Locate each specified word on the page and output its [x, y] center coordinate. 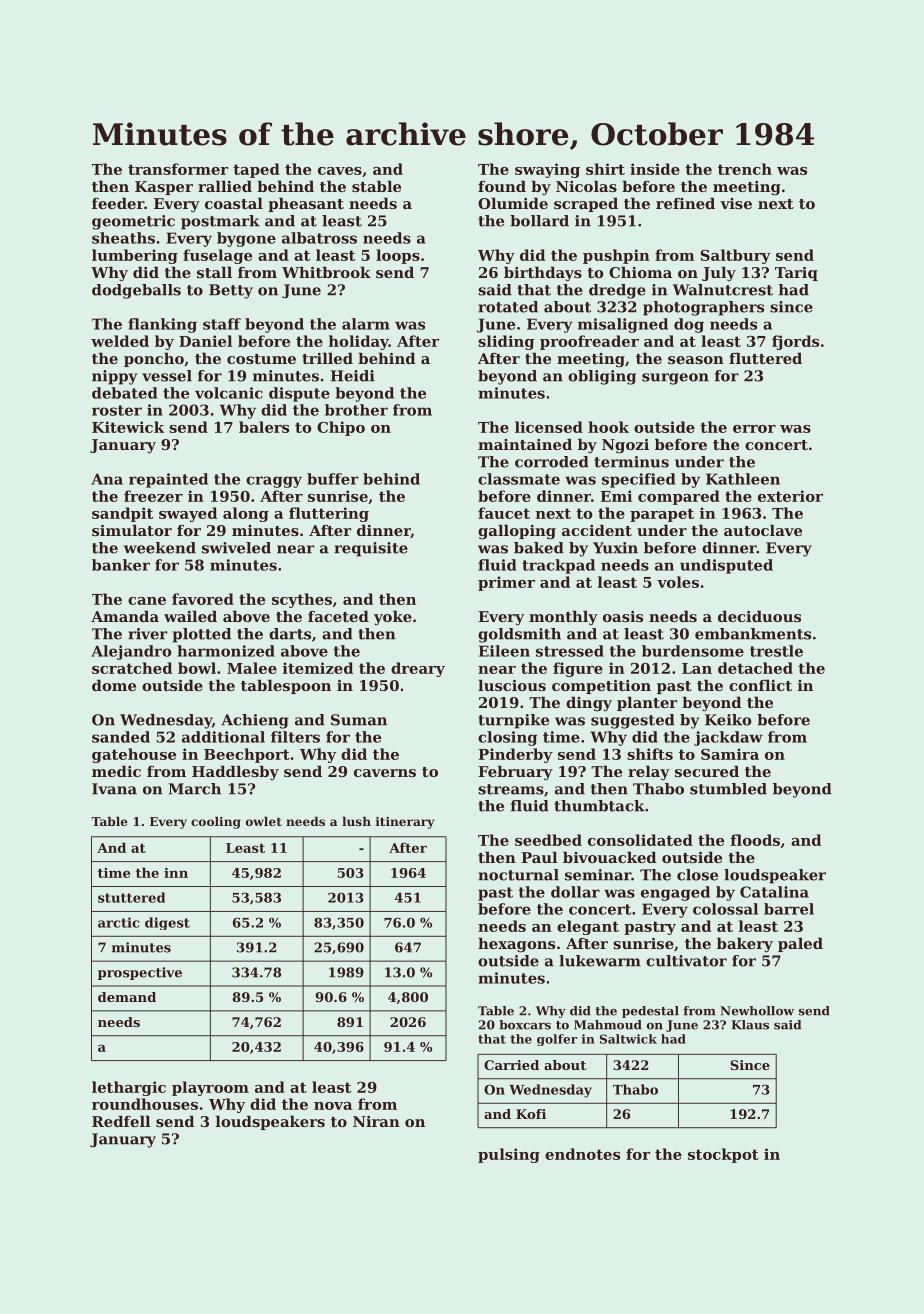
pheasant [306, 204]
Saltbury [736, 256]
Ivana [114, 789]
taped [256, 170]
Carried [511, 1065]
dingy [589, 704]
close [697, 875]
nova [333, 1106]
